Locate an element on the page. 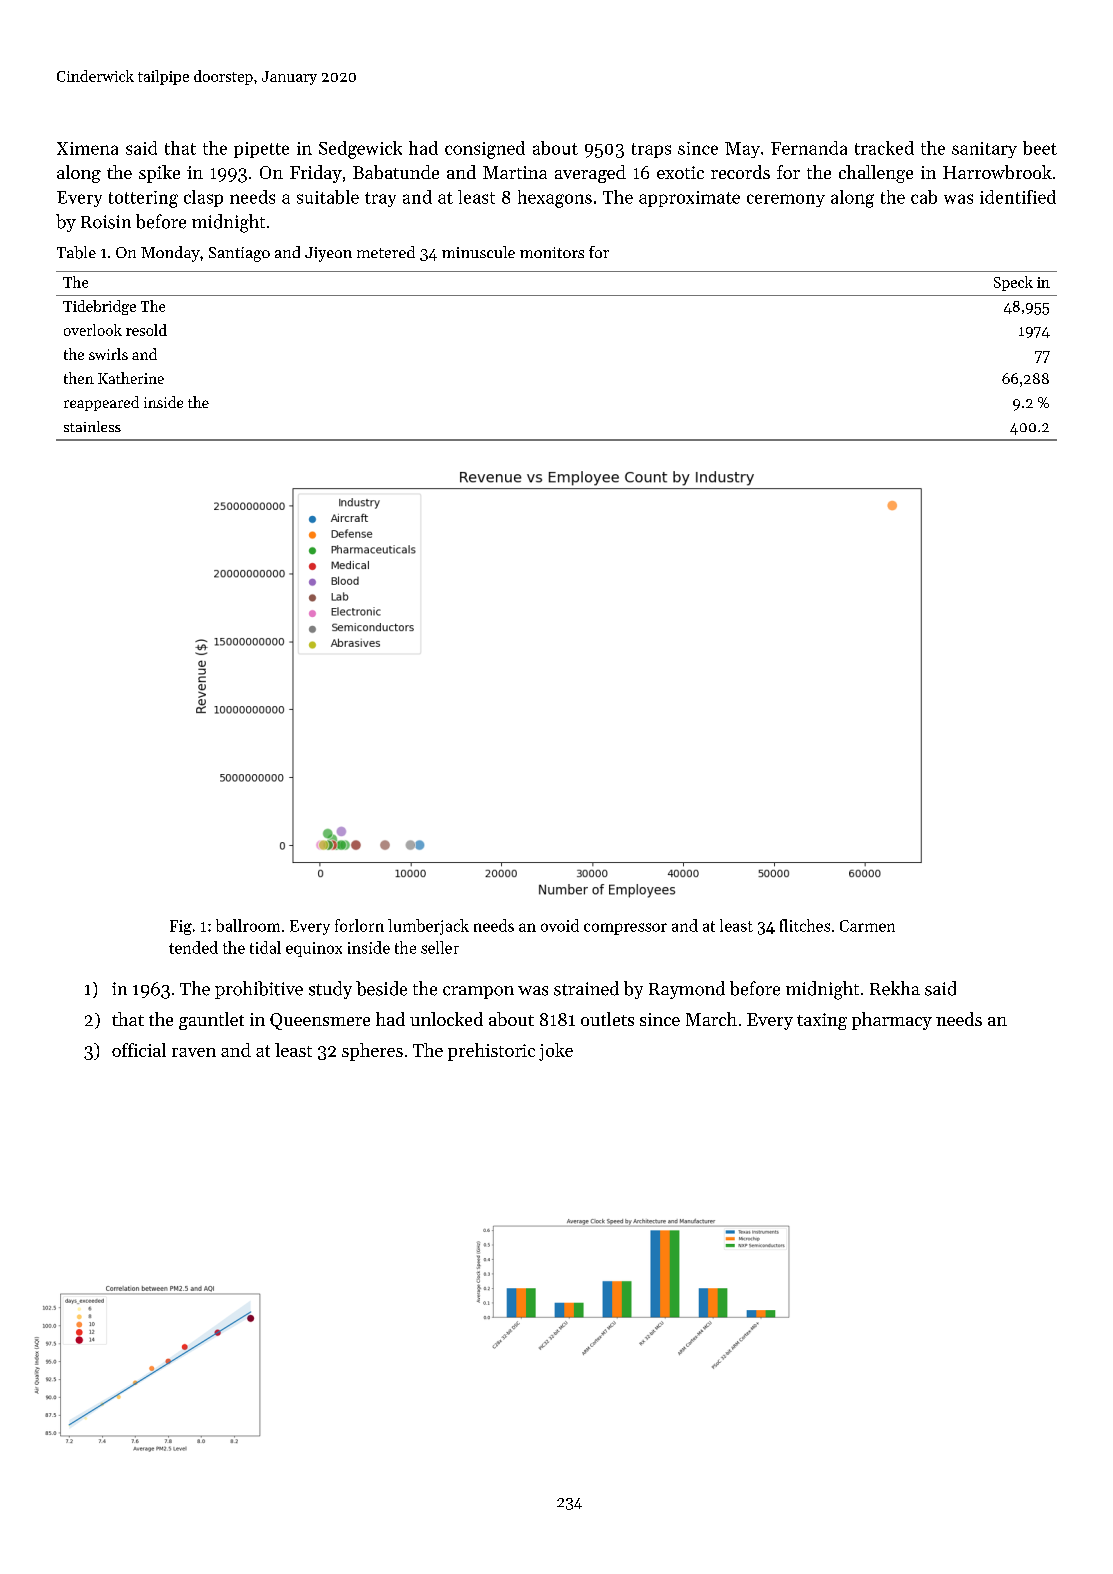 Image resolution: width=1113 pixels, height=1574 pixels. compressor is located at coordinates (625, 929).
